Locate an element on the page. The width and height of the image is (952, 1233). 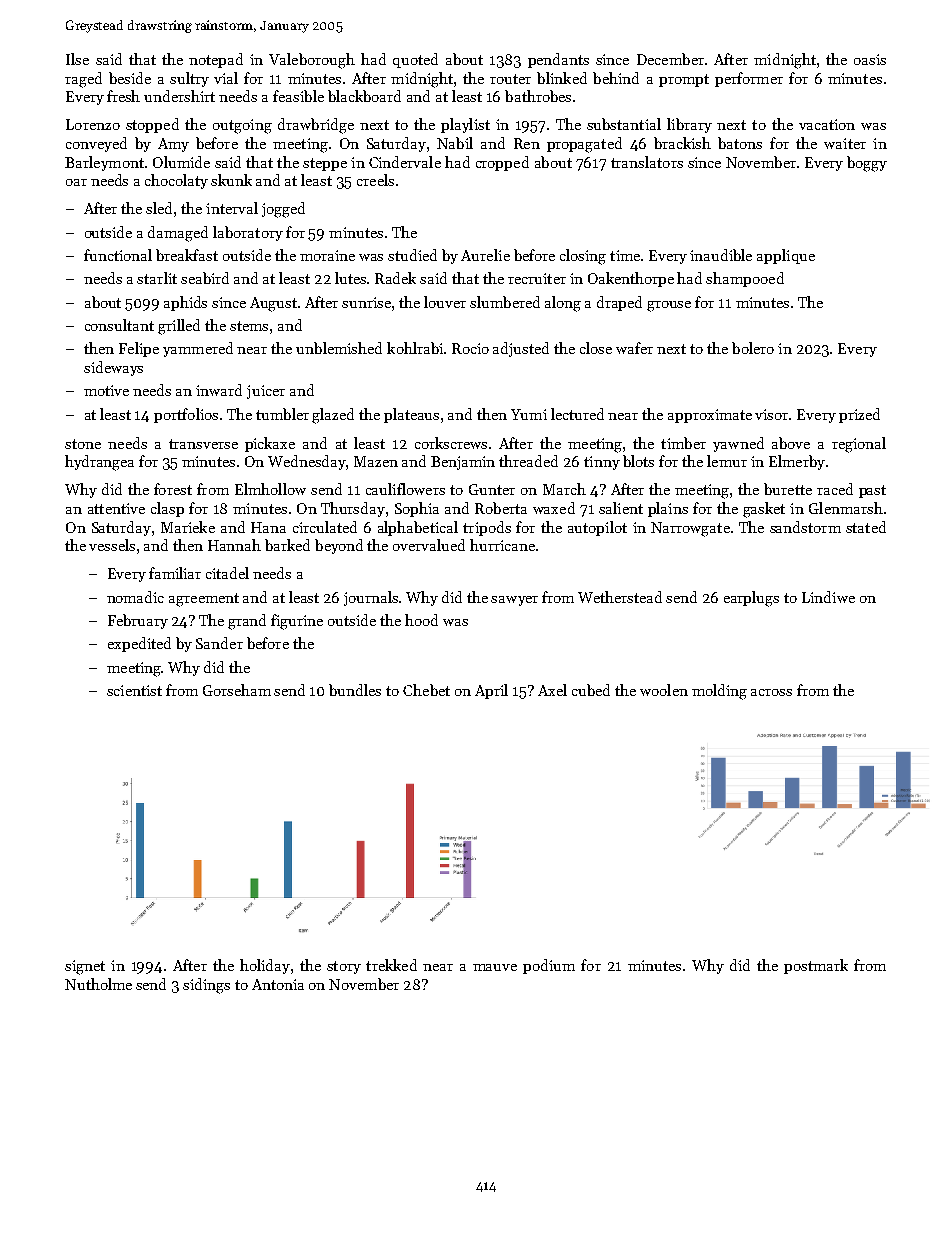
plateaus is located at coordinates (411, 415).
